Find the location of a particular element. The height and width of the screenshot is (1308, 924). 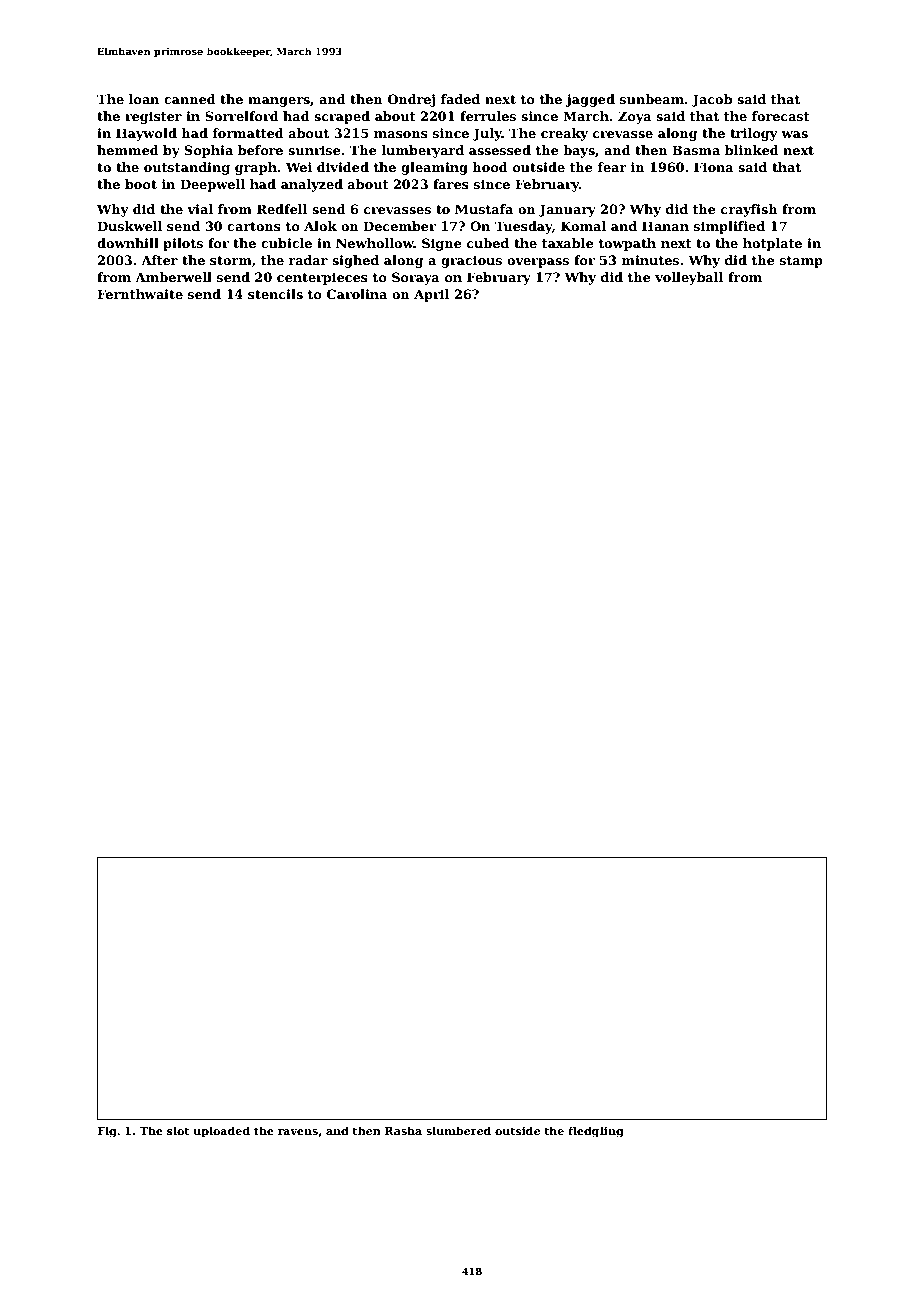

ravens is located at coordinates (298, 1132).
